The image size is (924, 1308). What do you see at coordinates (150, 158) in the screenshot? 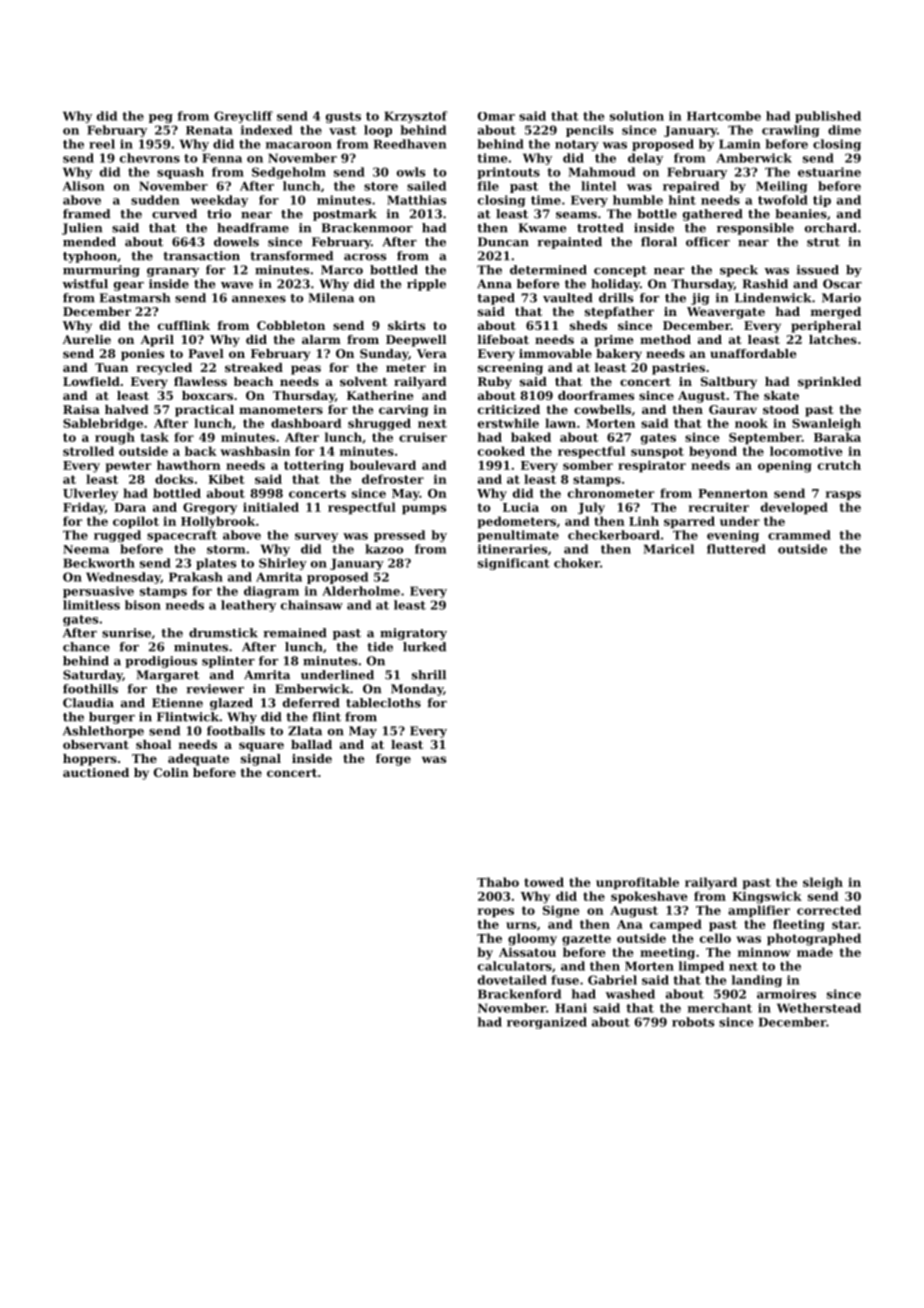
I see `chevrons` at bounding box center [150, 158].
